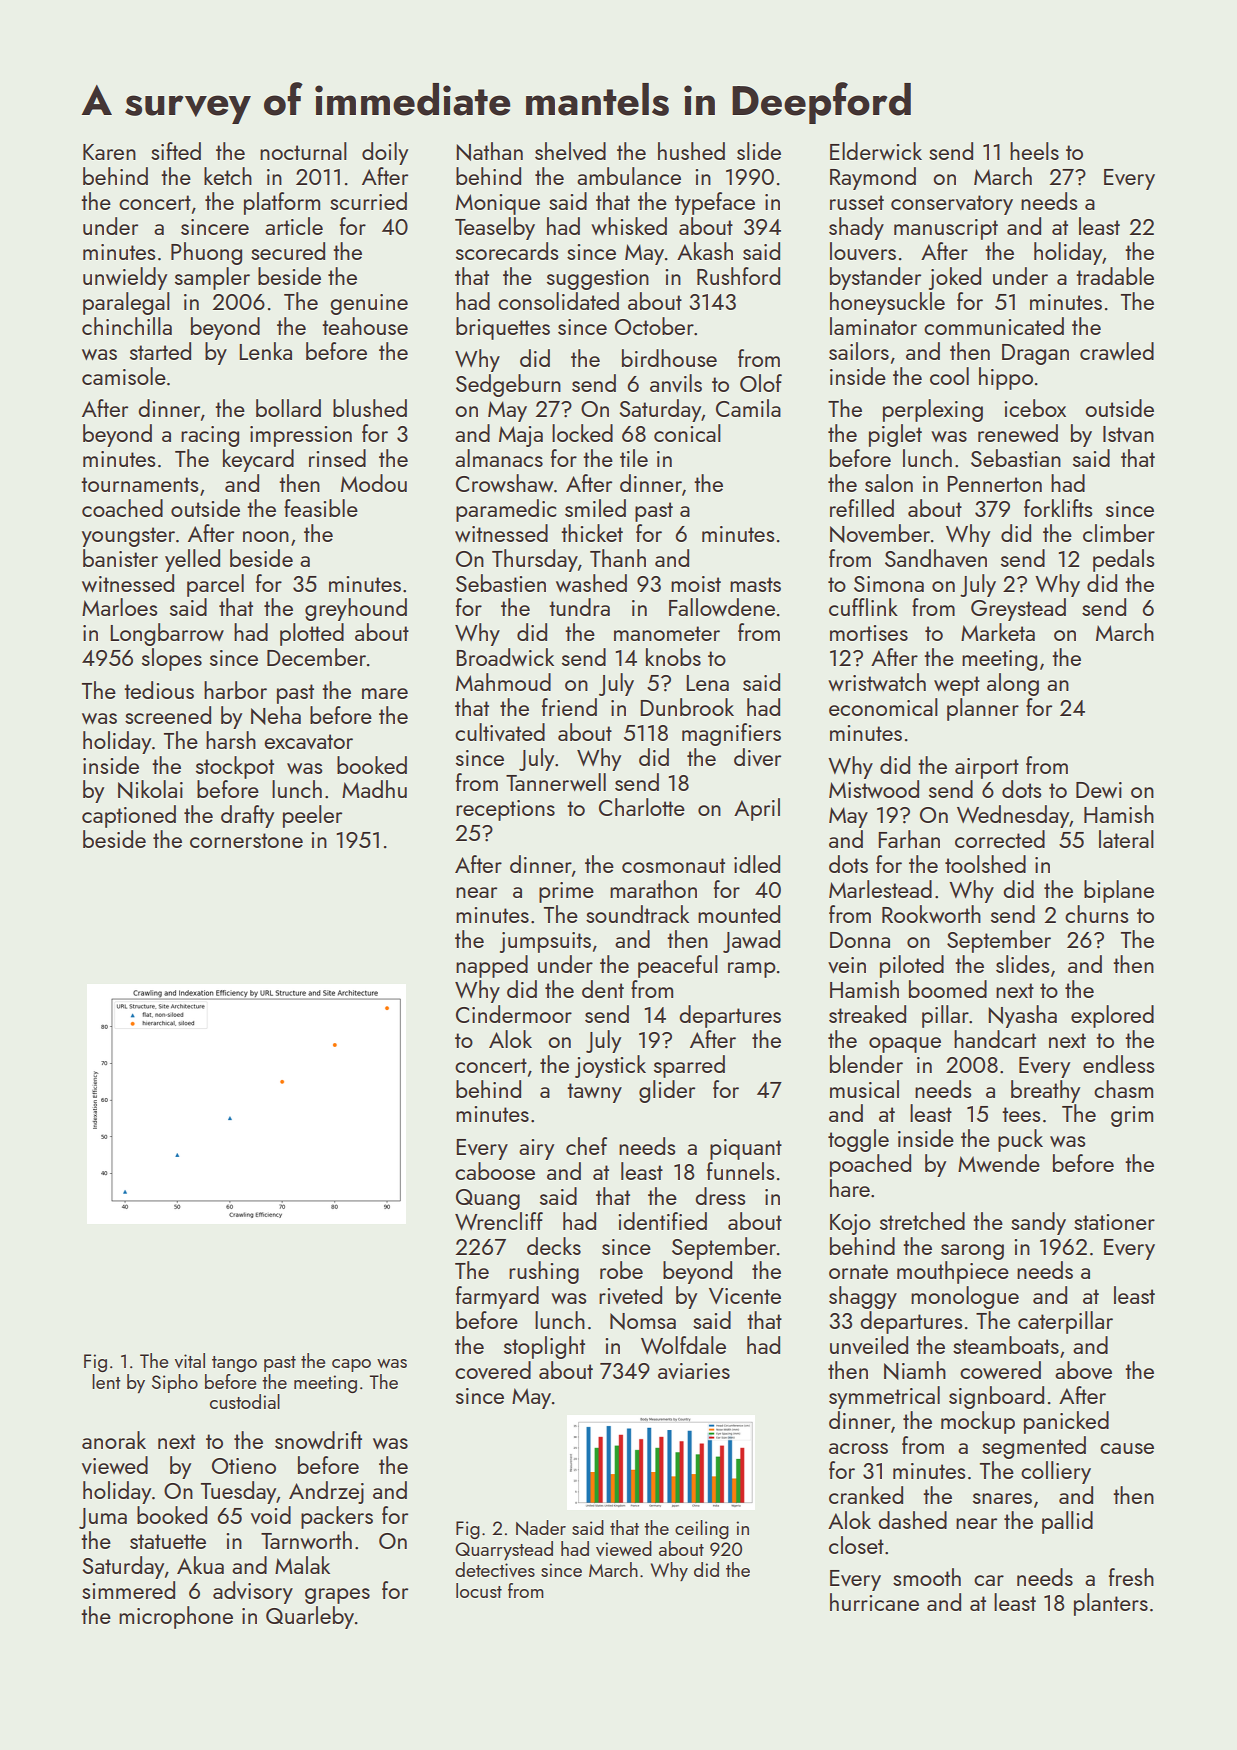 The image size is (1237, 1750). I want to click on covered, so click(493, 1370).
